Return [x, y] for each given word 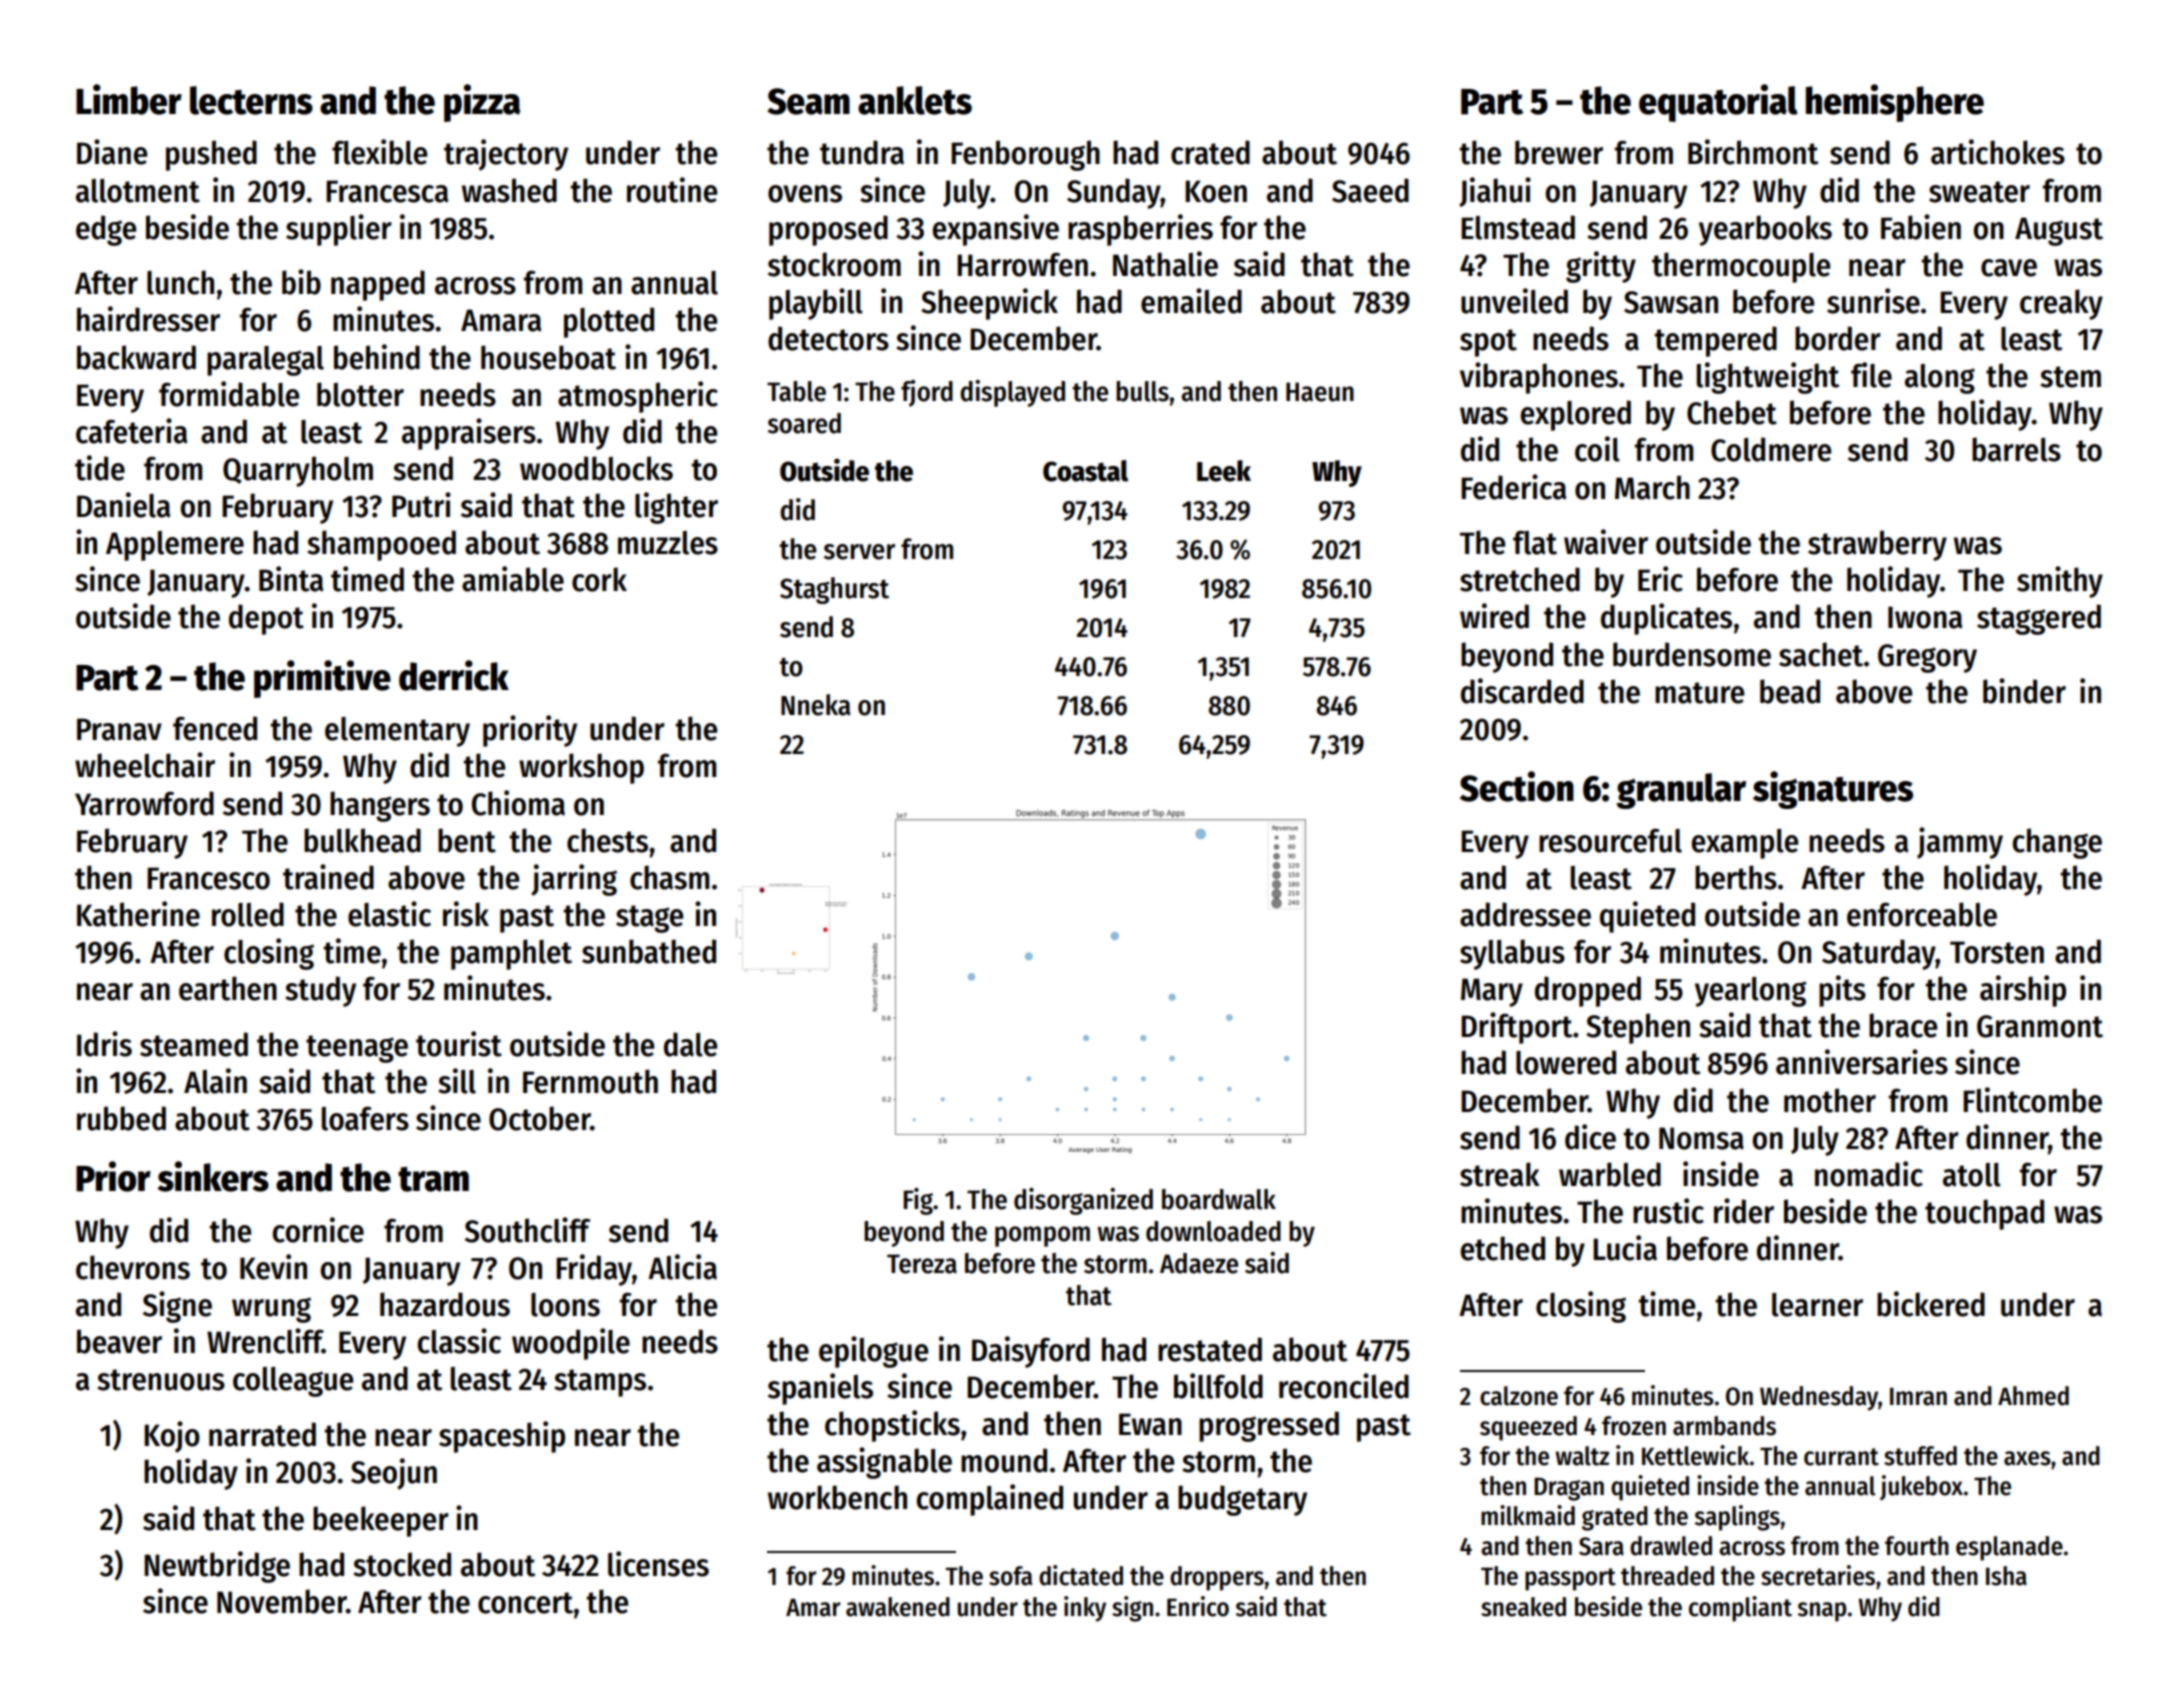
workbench [837, 1497]
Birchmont [1753, 152]
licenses [658, 1564]
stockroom [834, 264]
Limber [129, 99]
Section [1517, 786]
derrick [454, 675]
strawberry [1877, 545]
